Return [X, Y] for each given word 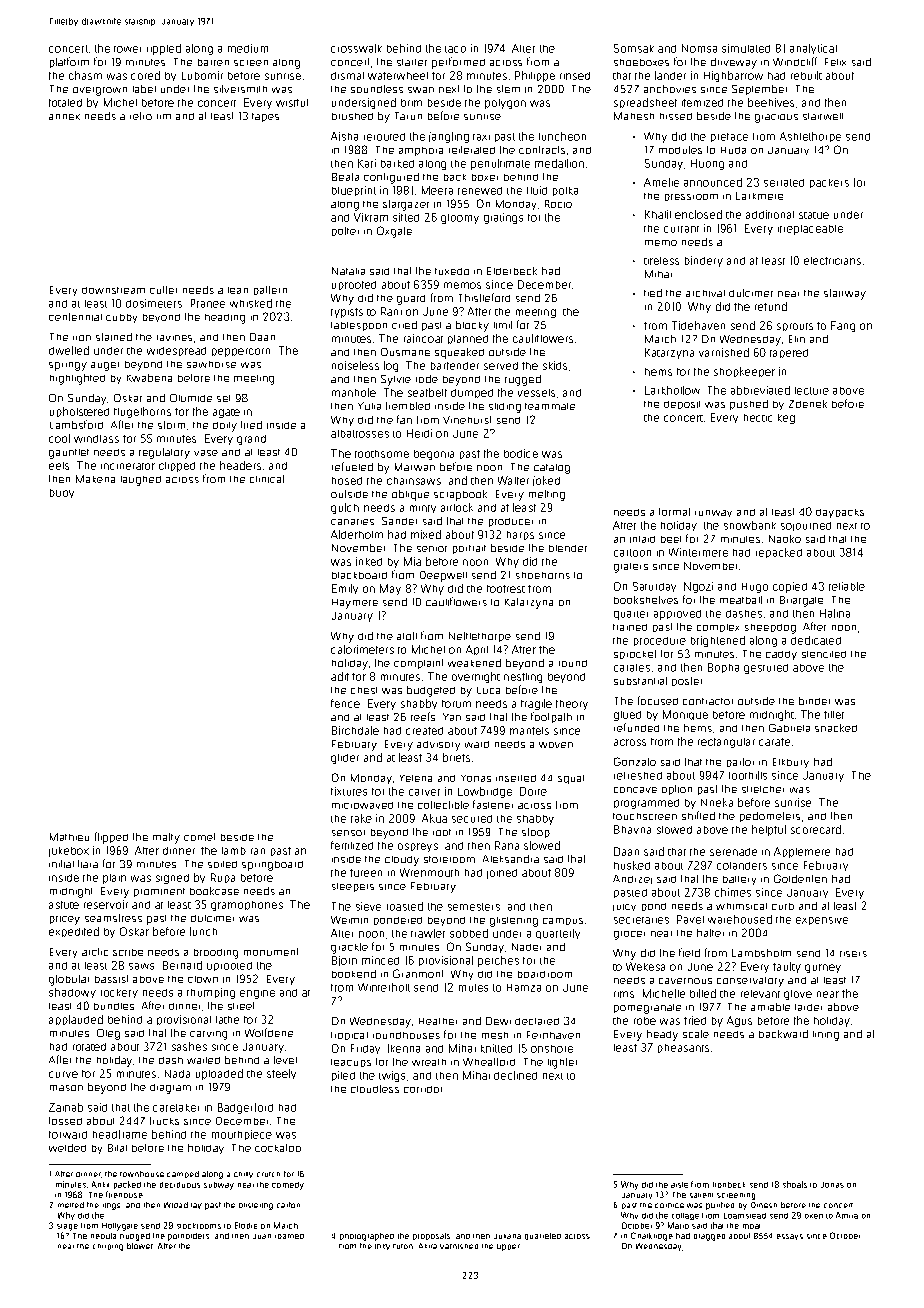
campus [563, 921]
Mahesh [634, 116]
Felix [835, 62]
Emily [345, 589]
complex [718, 628]
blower [140, 1246]
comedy [288, 1186]
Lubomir [202, 75]
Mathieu [69, 837]
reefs [423, 716]
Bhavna [632, 829]
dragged [709, 1237]
